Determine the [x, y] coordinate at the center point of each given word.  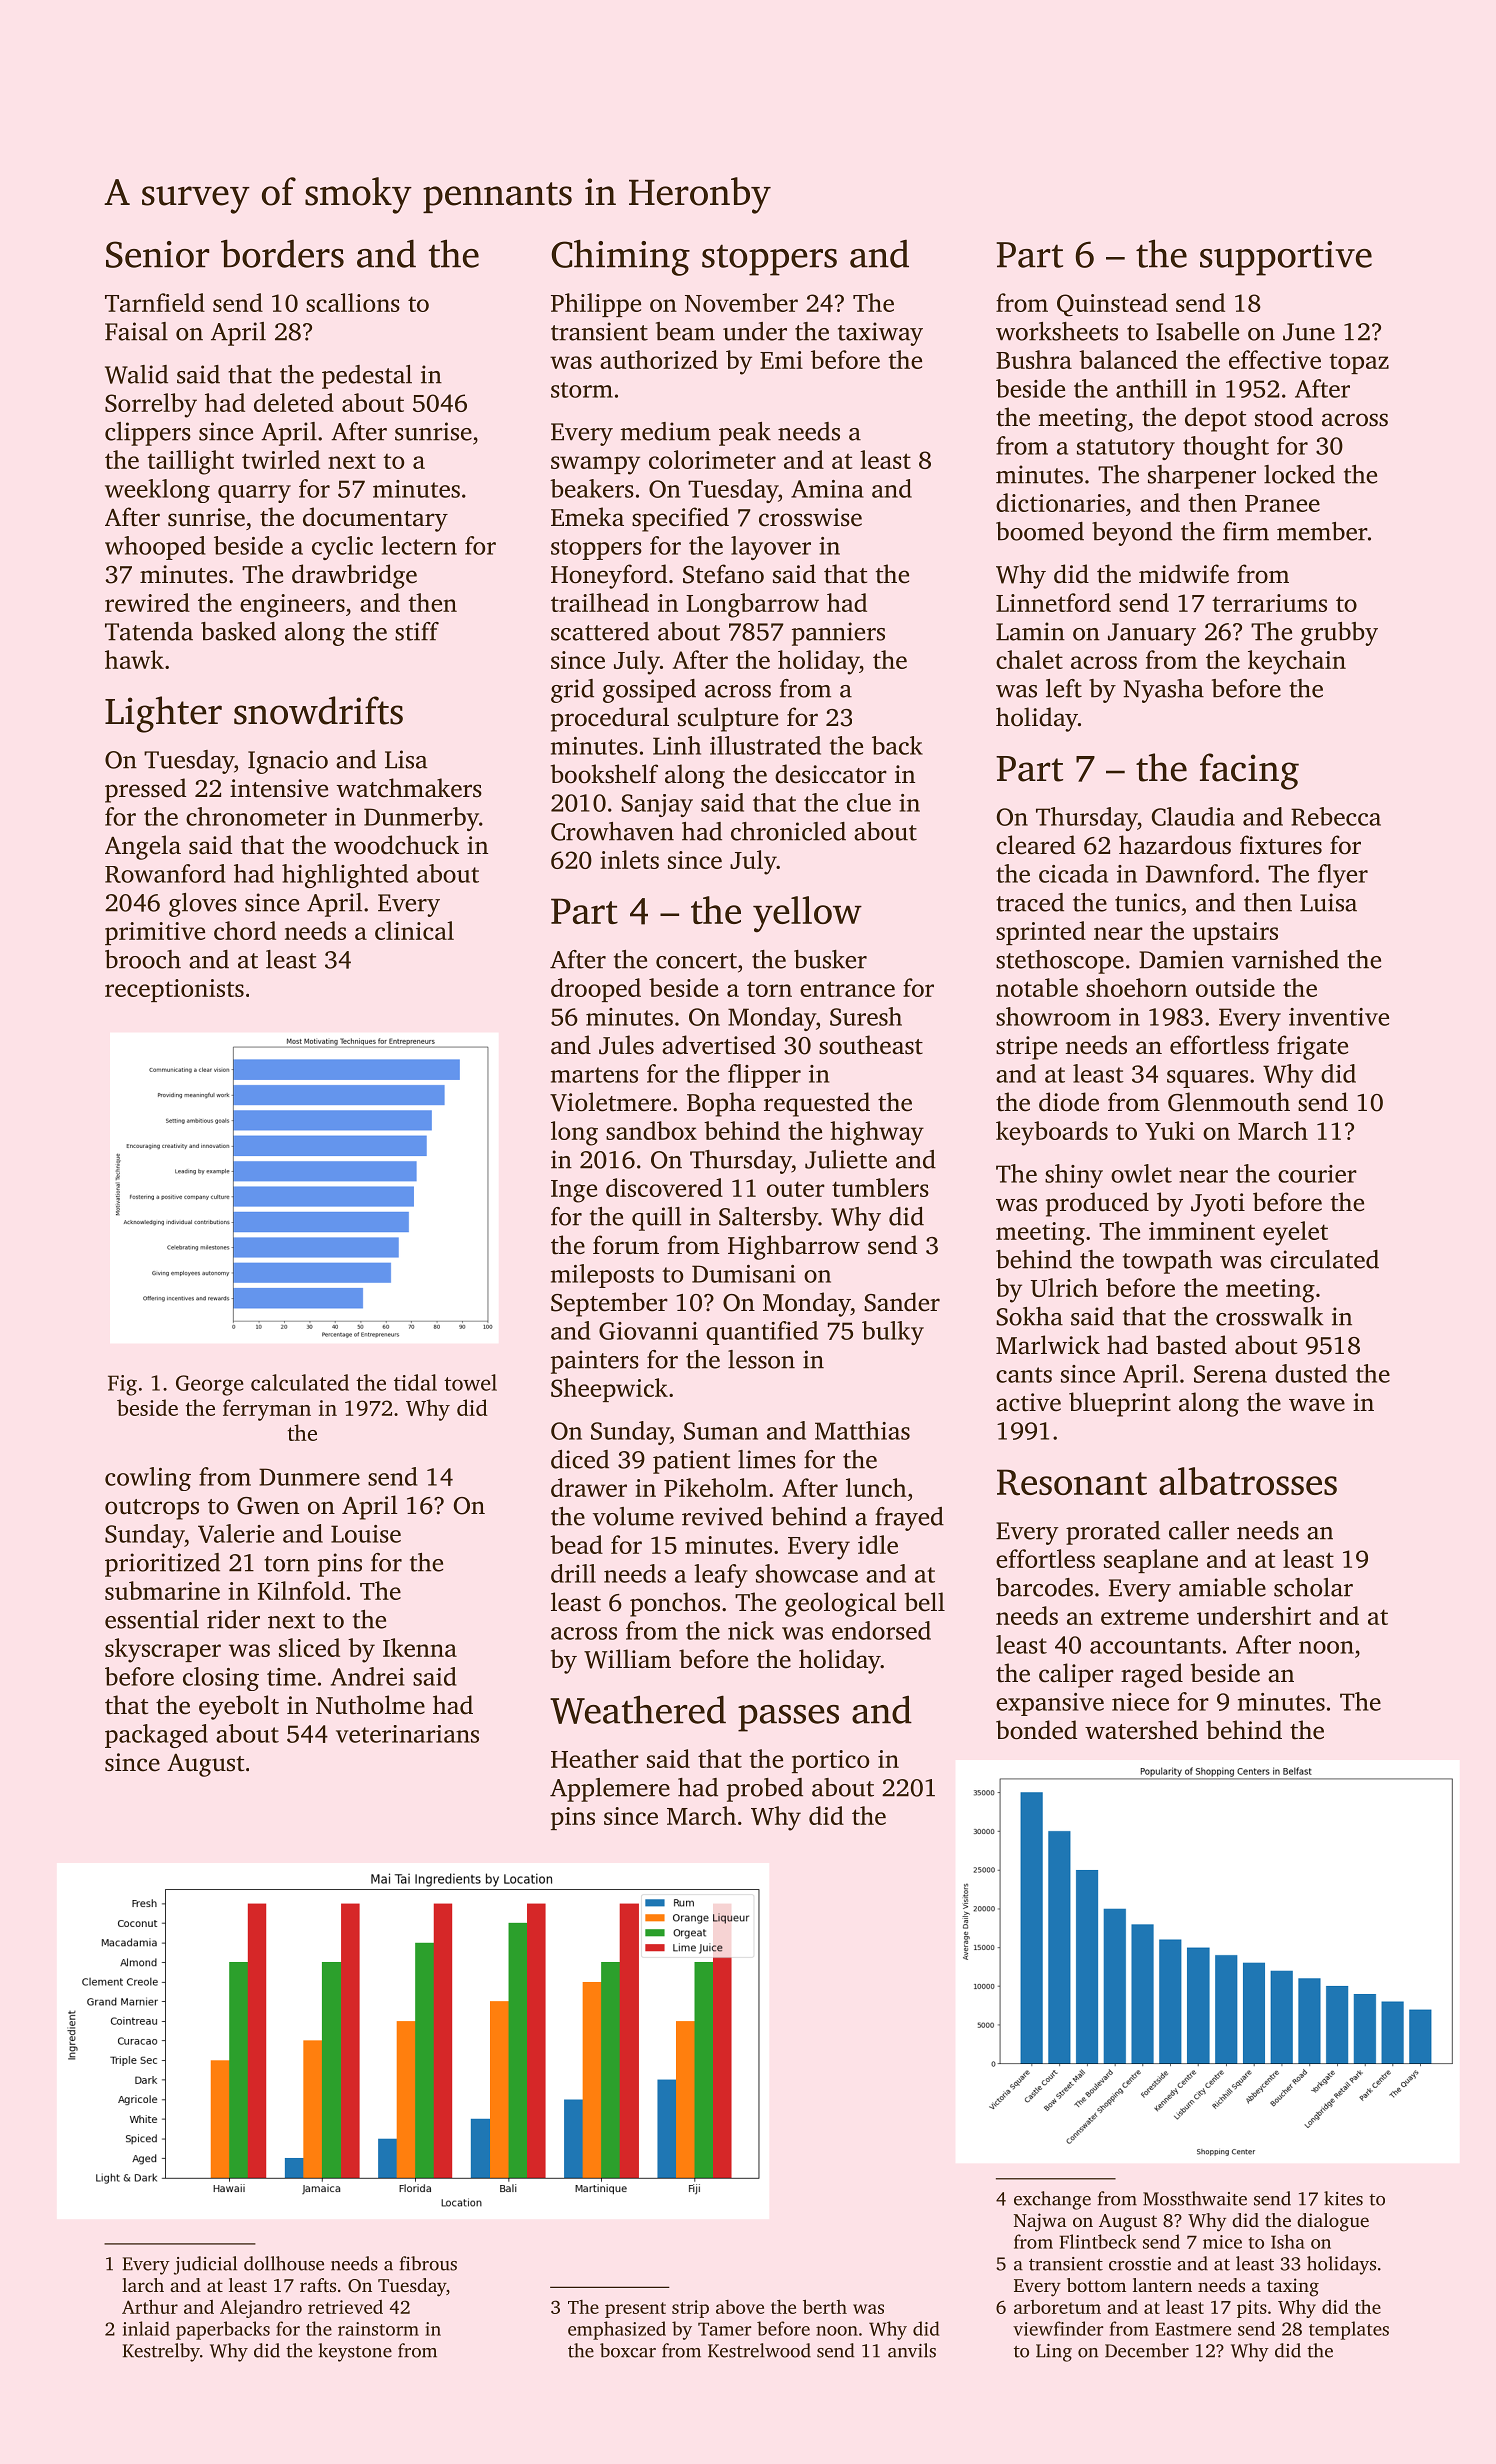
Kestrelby [161, 2352]
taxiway [880, 334]
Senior [157, 254]
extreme [1145, 1617]
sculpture [728, 719]
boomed [1040, 531]
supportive [1286, 258]
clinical [414, 930]
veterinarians [407, 1734]
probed [765, 1790]
